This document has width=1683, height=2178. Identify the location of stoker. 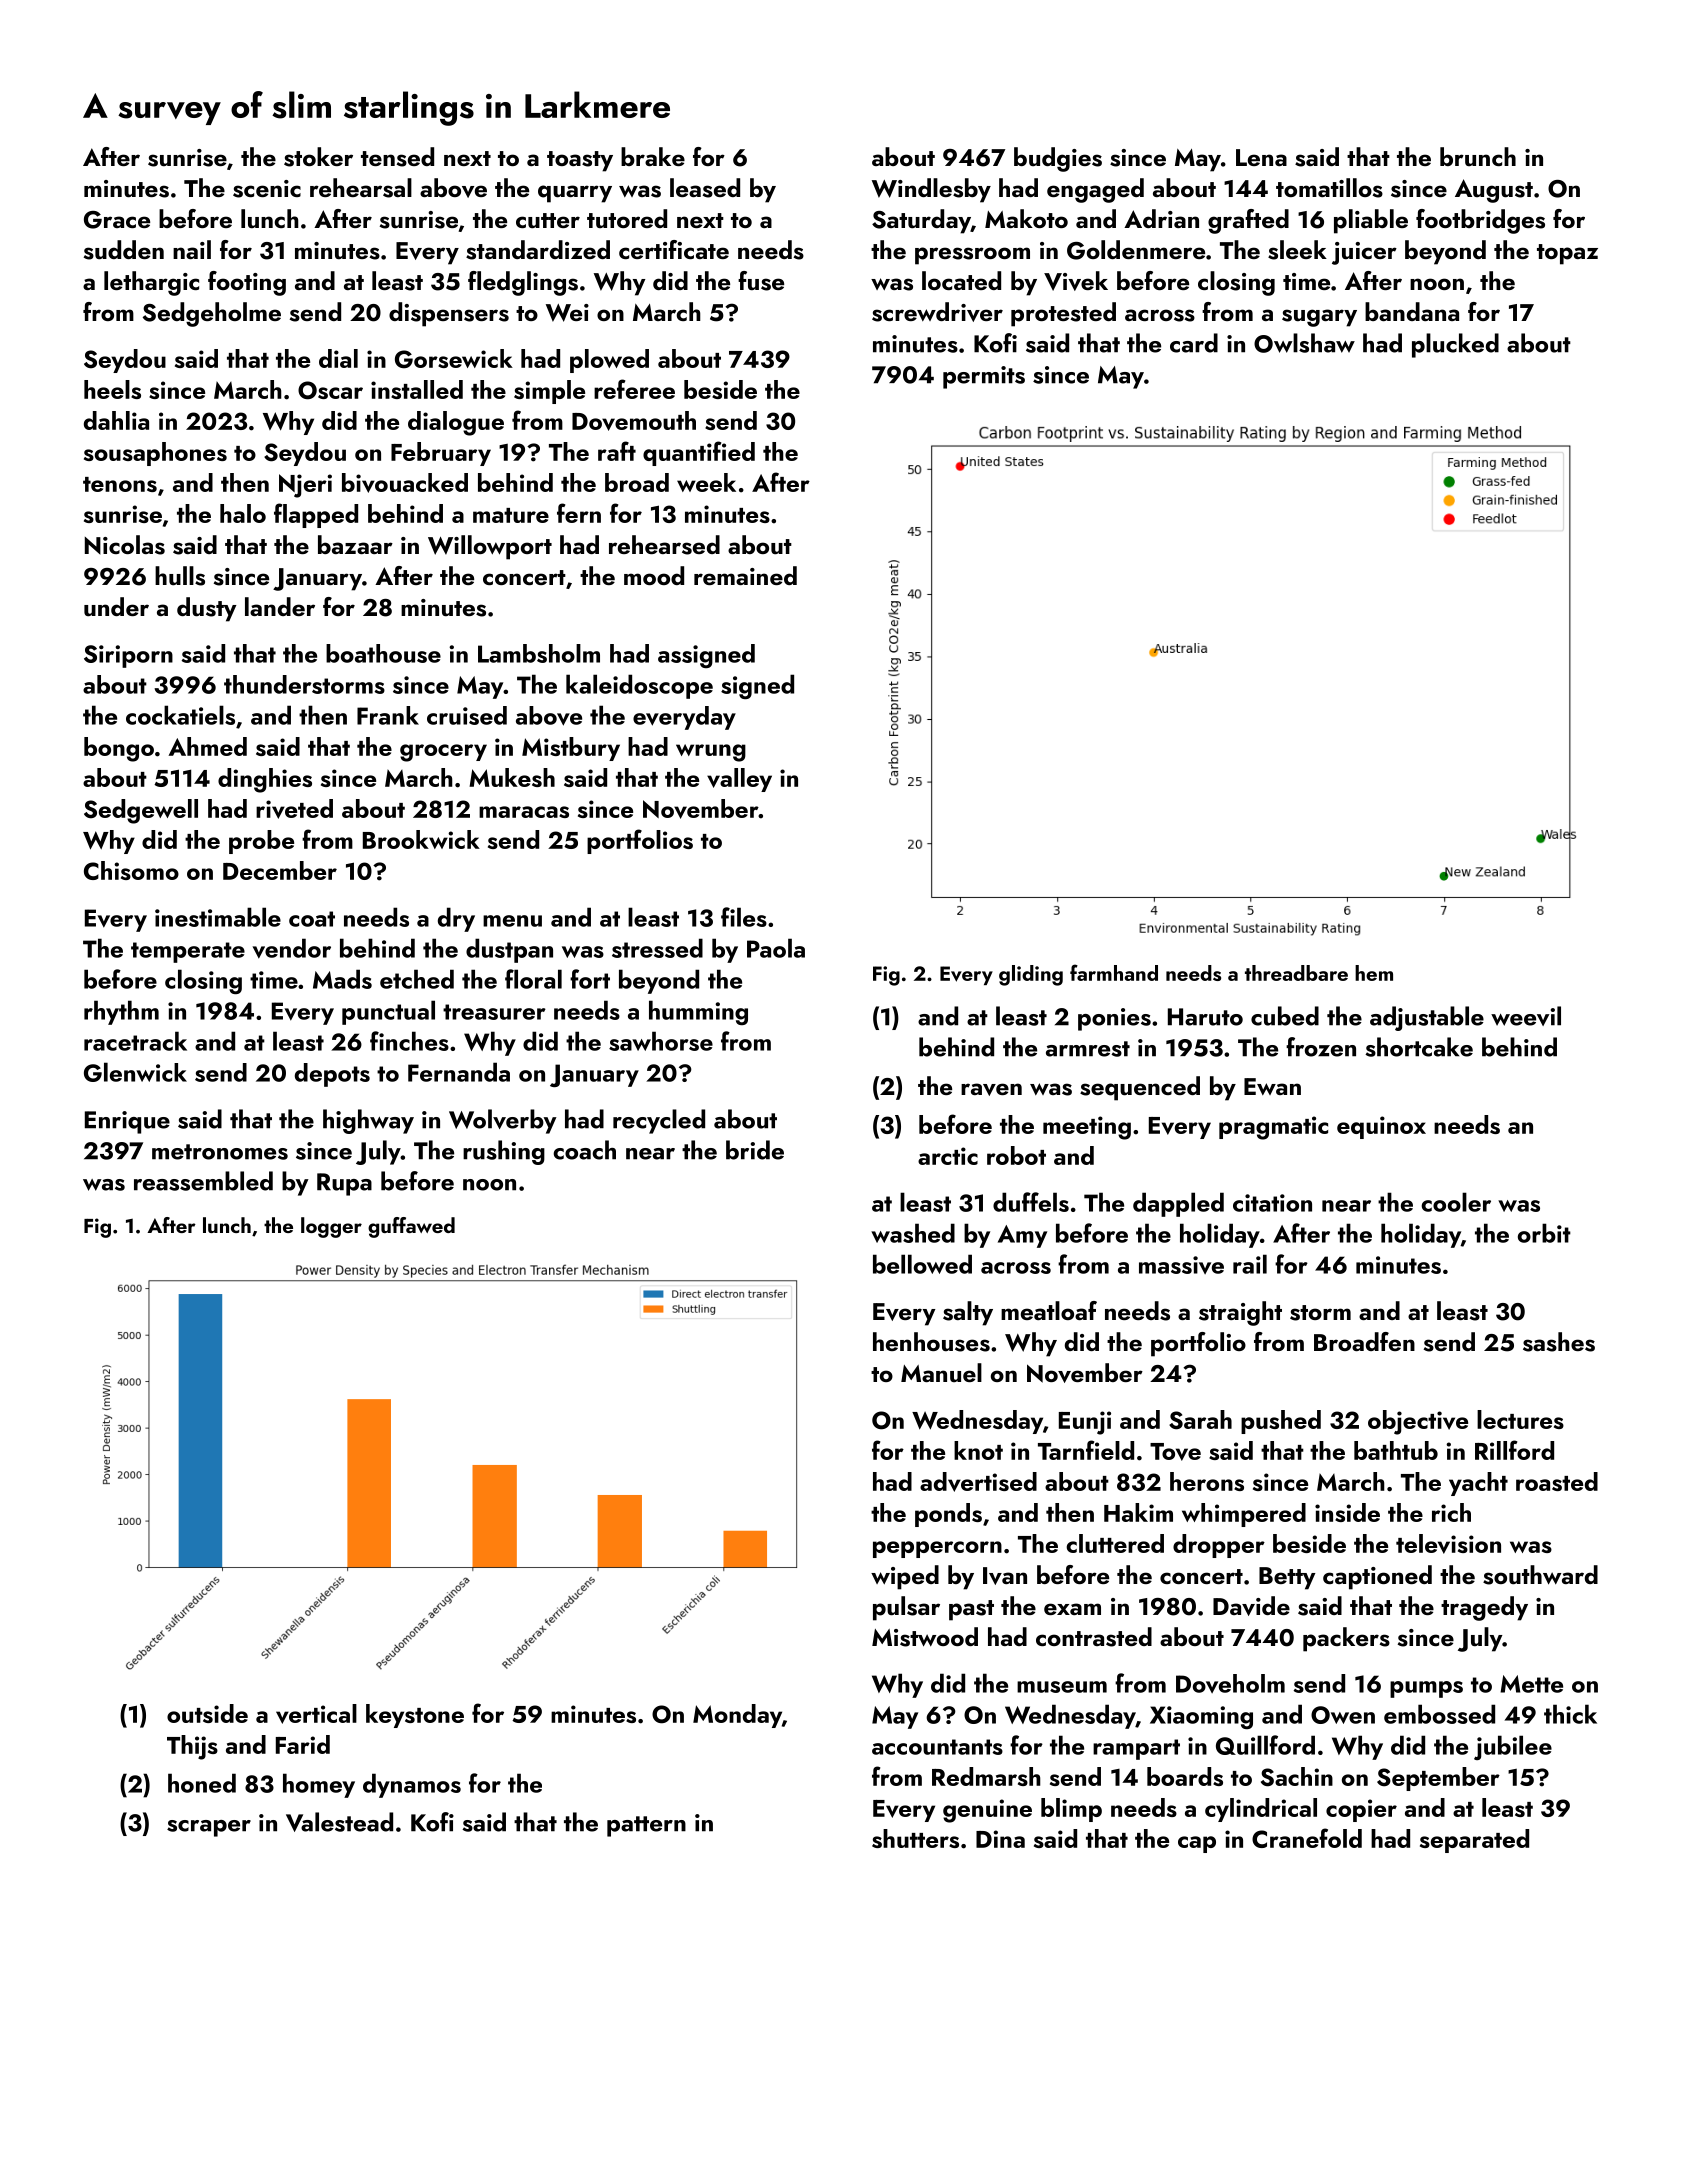
(318, 157).
